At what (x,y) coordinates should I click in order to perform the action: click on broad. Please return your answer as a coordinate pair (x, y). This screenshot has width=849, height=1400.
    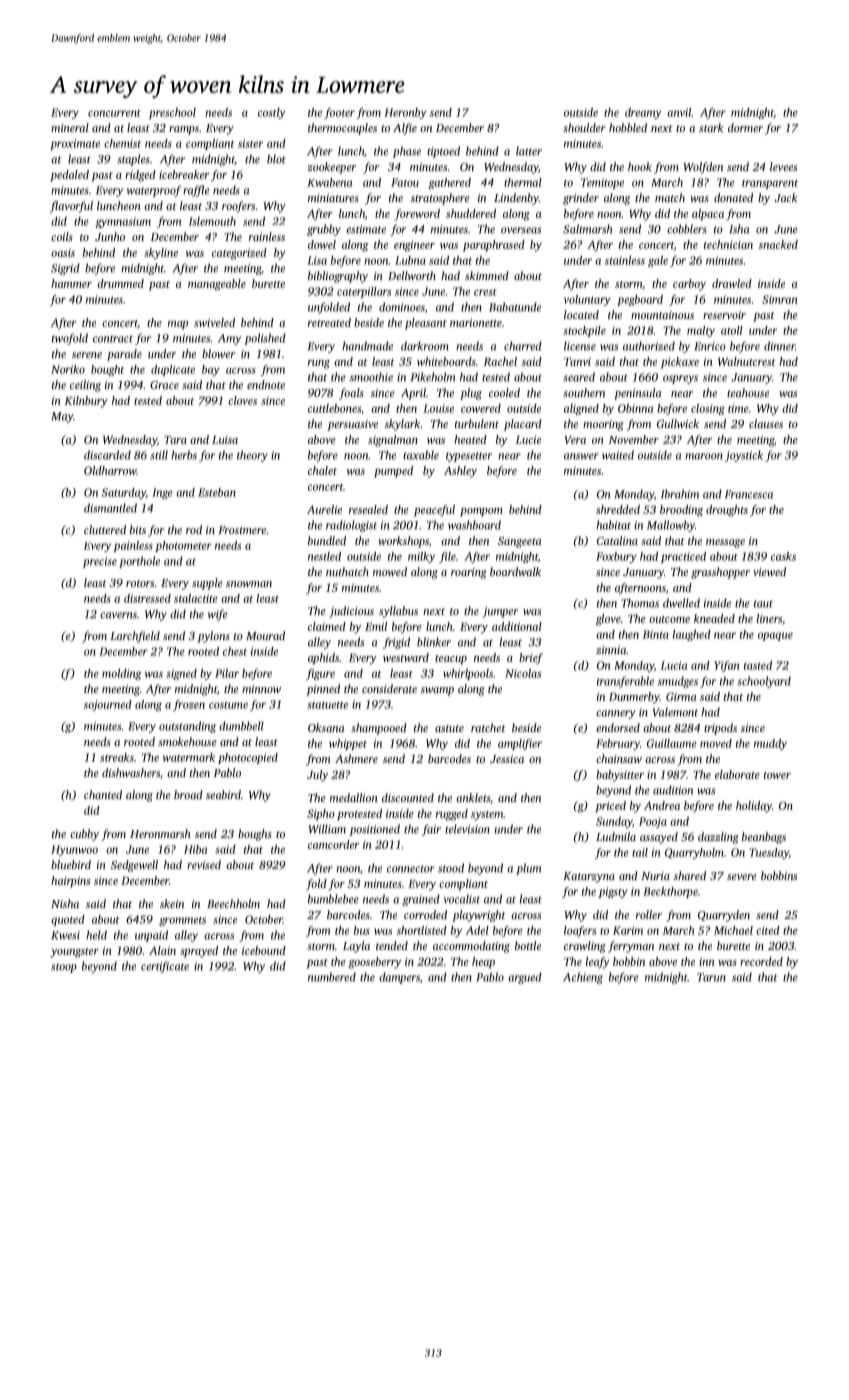
    Looking at the image, I should click on (188, 794).
